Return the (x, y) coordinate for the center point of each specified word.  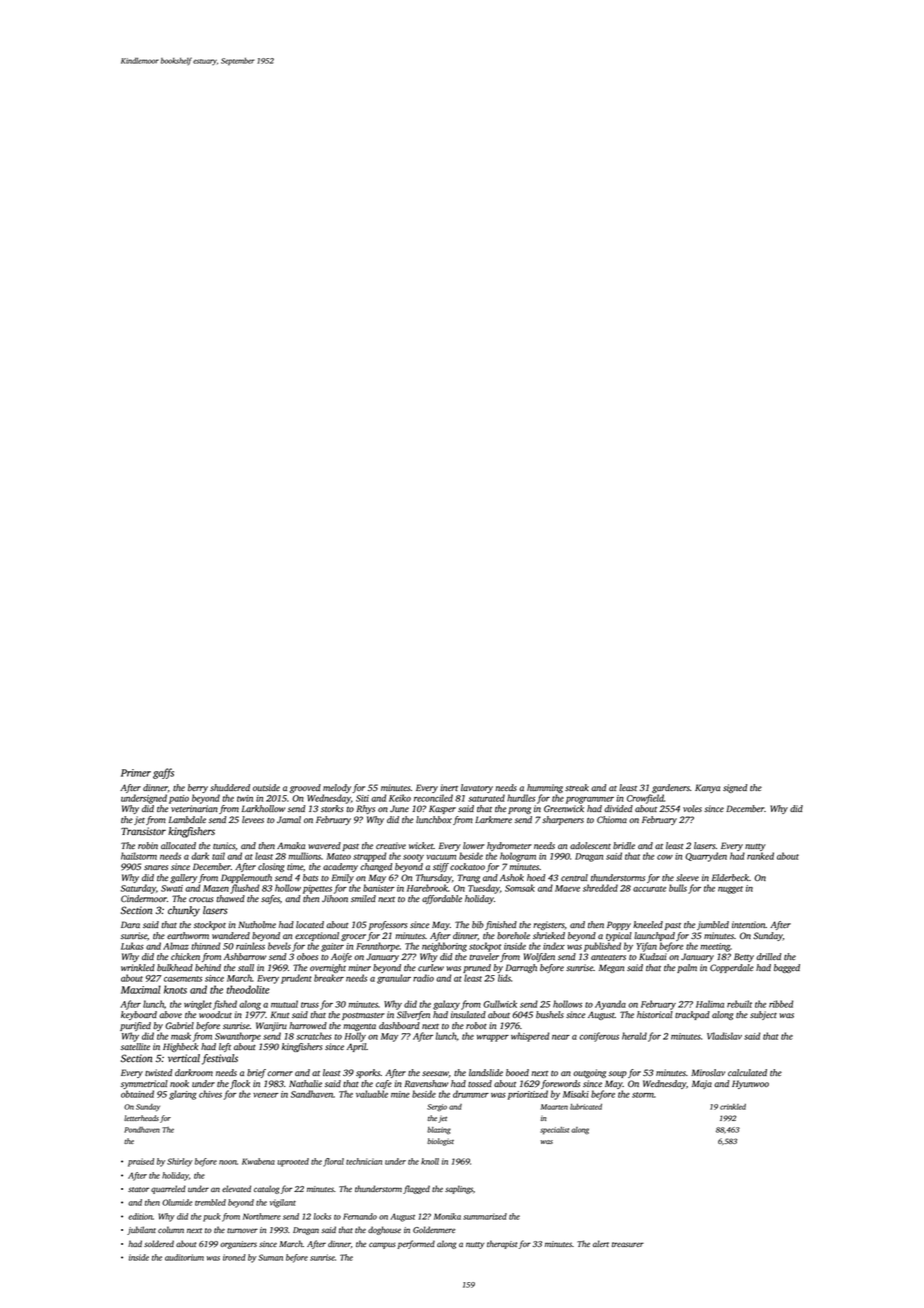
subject (763, 1015)
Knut (279, 1014)
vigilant (283, 1203)
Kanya (707, 788)
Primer (136, 773)
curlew (431, 967)
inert (449, 787)
